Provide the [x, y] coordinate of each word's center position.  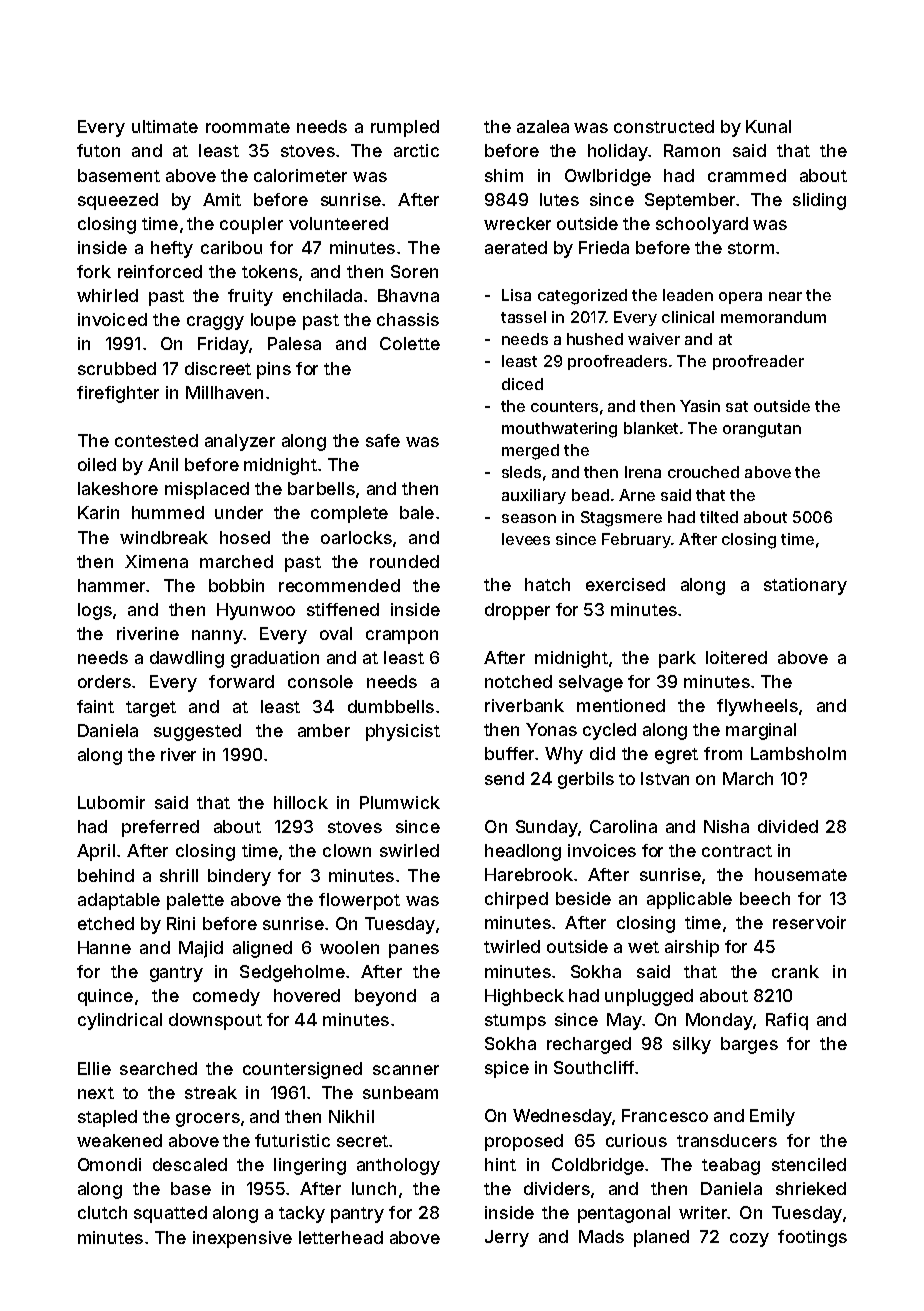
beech [765, 898]
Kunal [768, 126]
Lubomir [111, 802]
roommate [248, 127]
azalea [543, 126]
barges [749, 1045]
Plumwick [400, 802]
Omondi [109, 1164]
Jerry [507, 1238]
